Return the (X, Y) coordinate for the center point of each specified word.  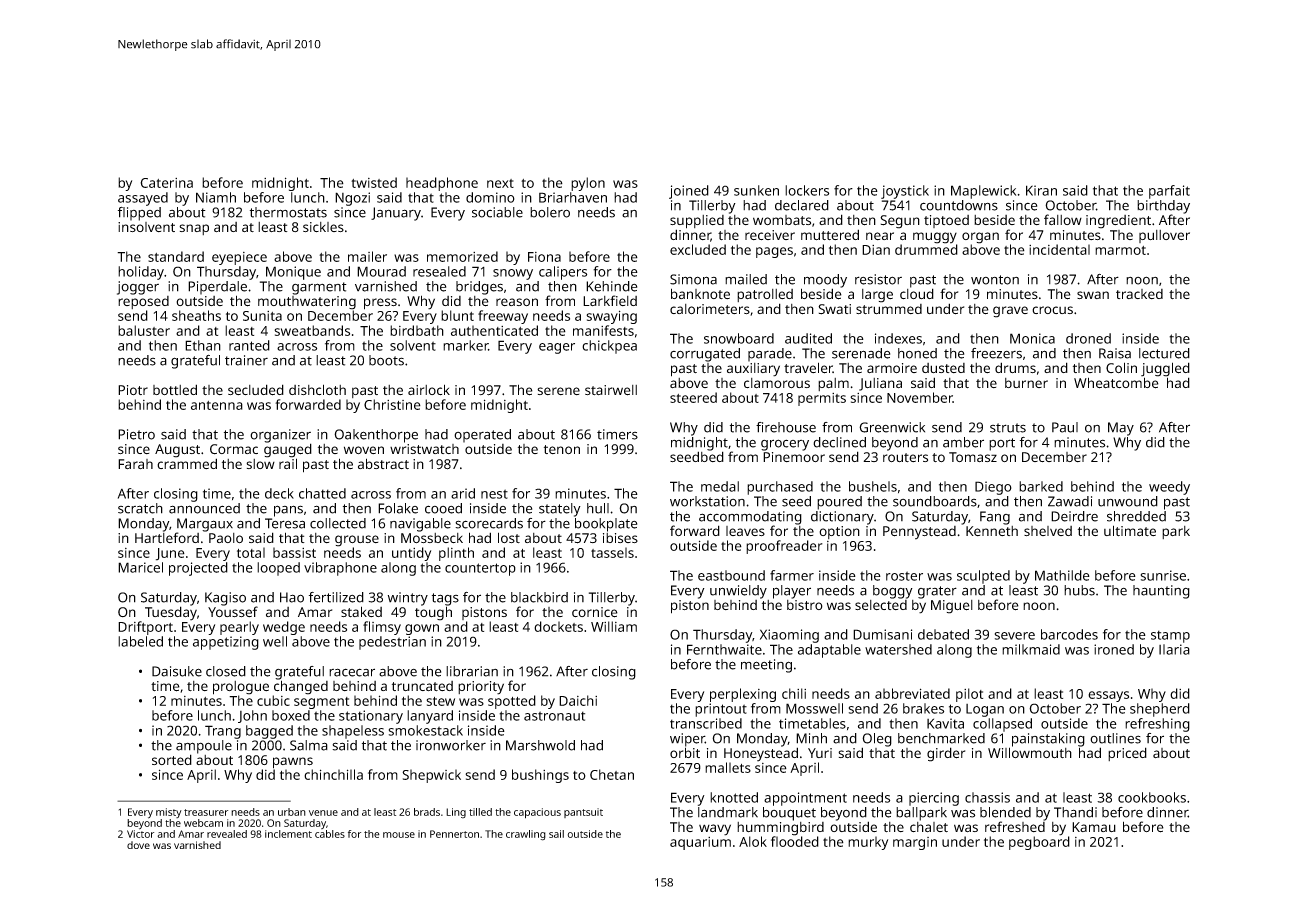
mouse (399, 835)
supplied (697, 222)
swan (1093, 295)
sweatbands (312, 330)
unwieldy (738, 592)
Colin (1121, 367)
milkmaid (1031, 649)
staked (361, 611)
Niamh (216, 197)
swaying (611, 317)
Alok (753, 841)
